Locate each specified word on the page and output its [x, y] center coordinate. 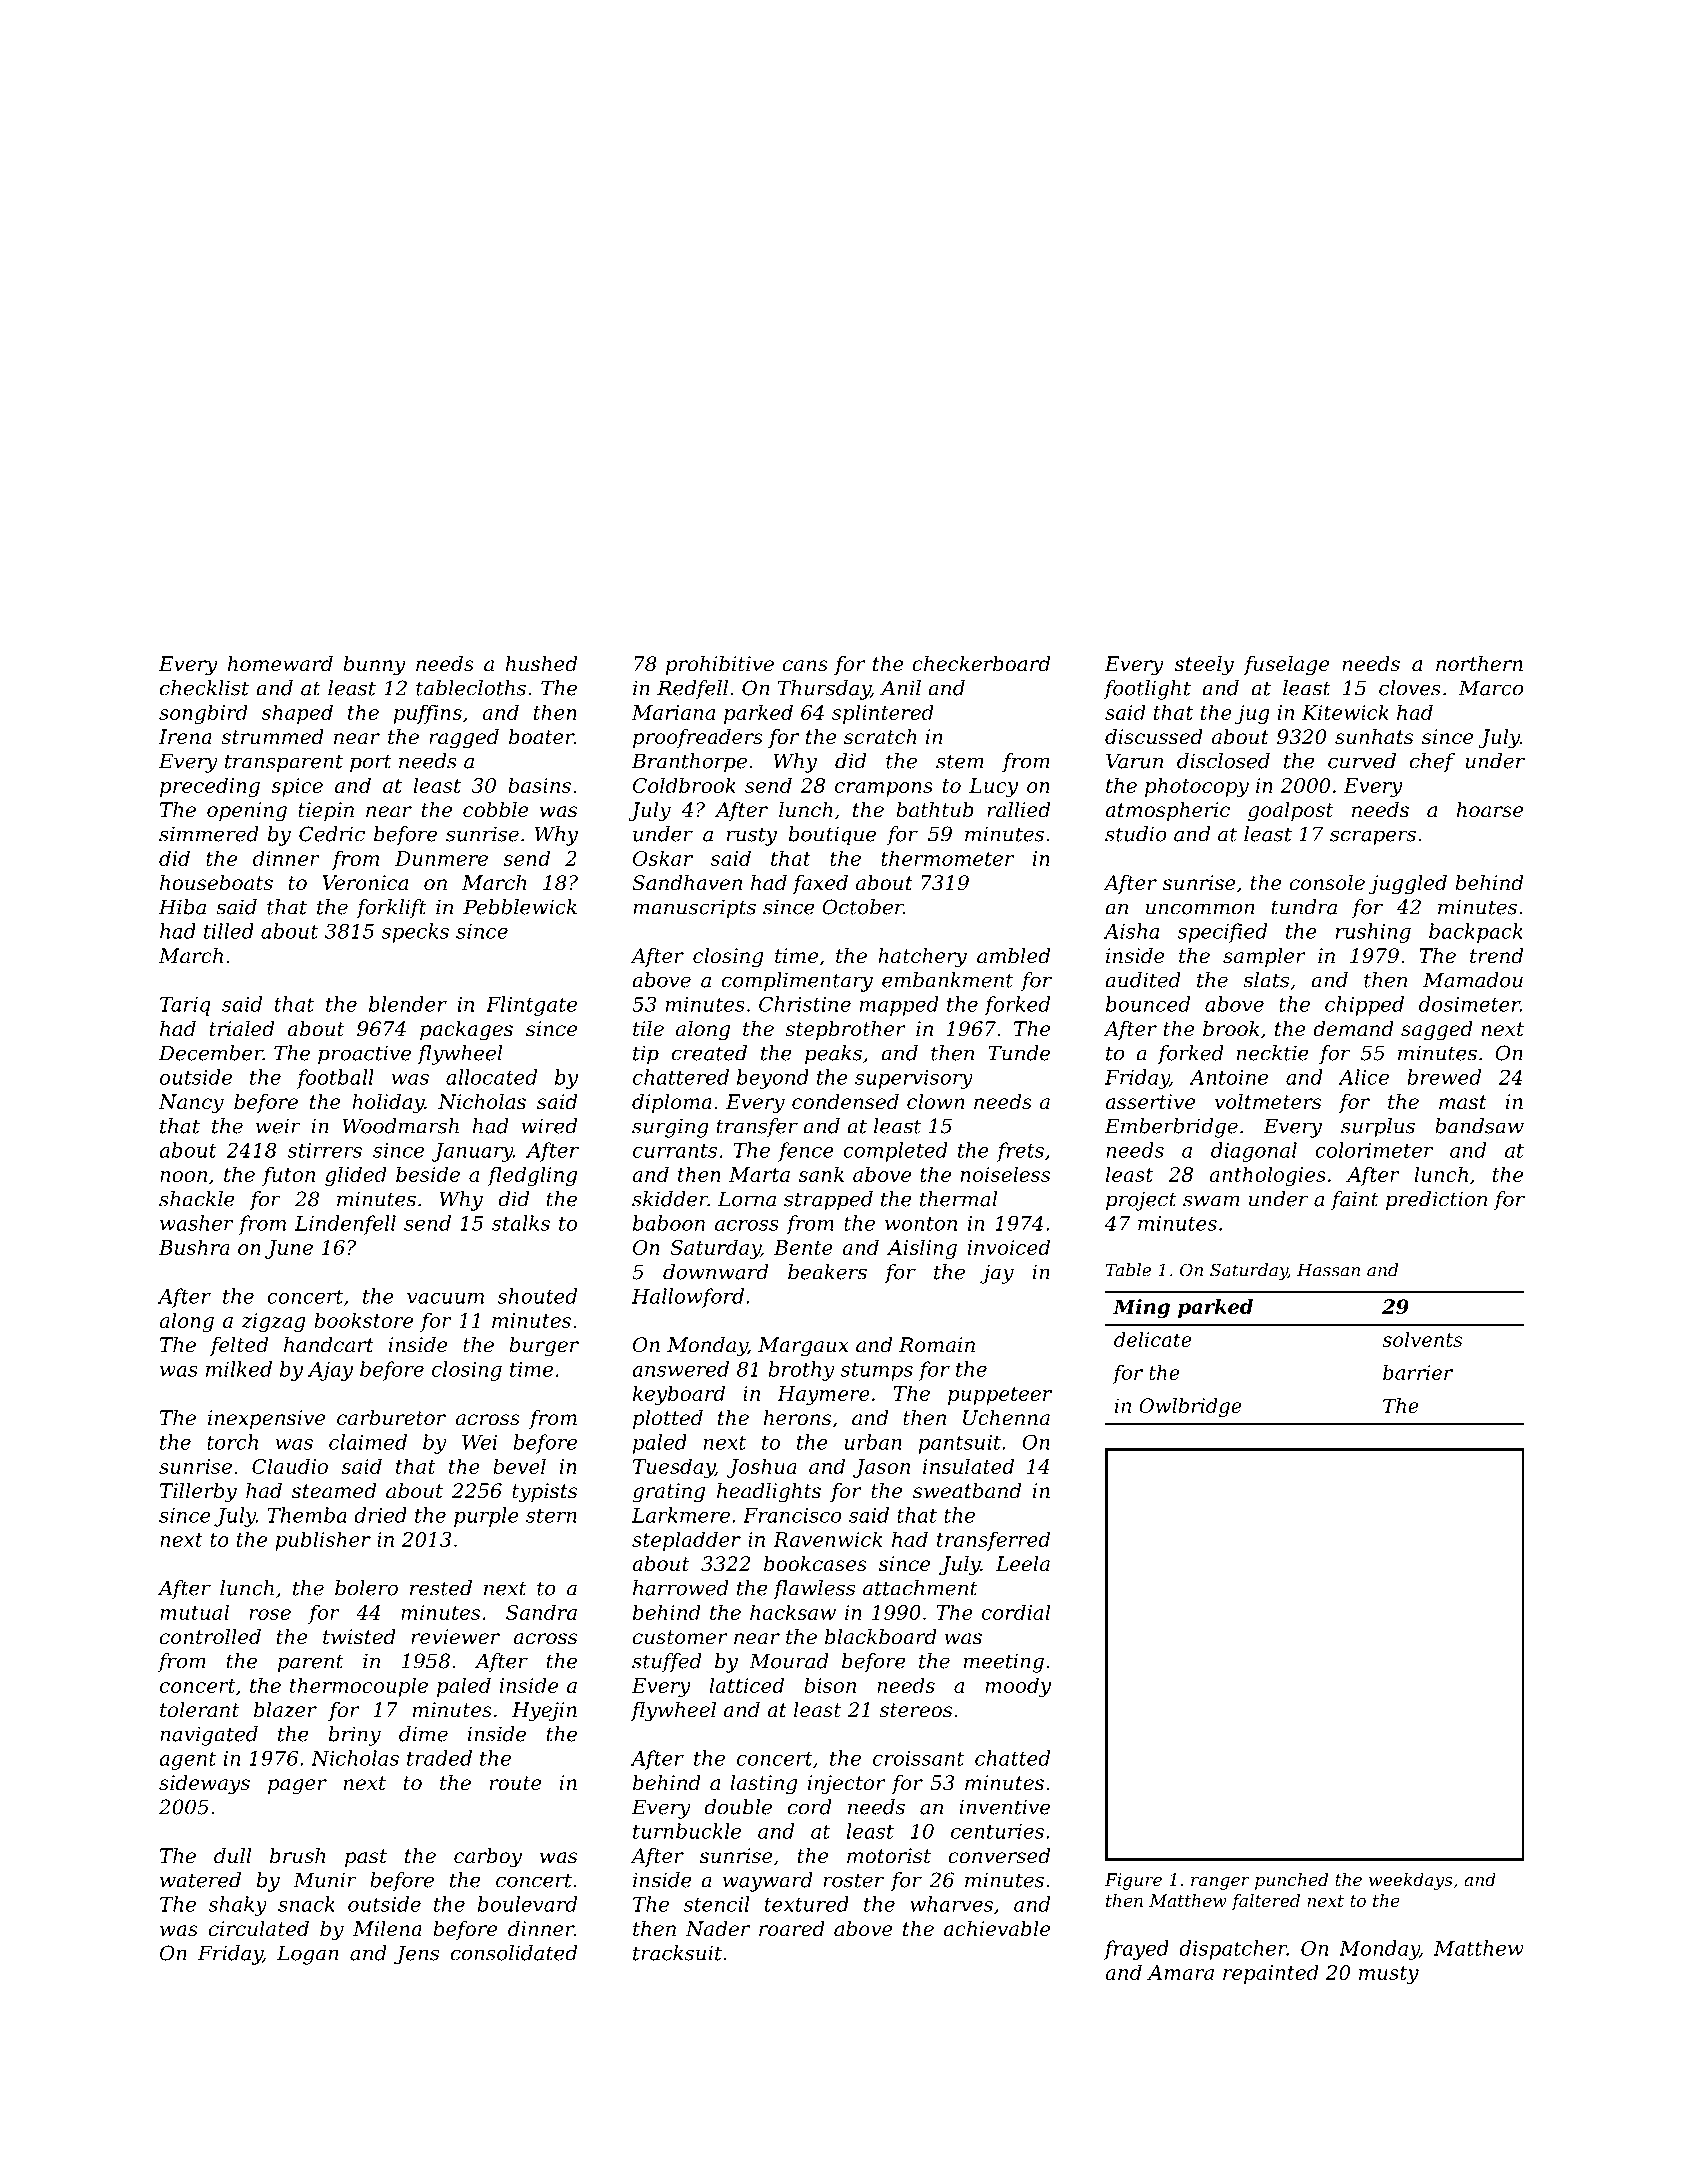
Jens [416, 1955]
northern [1479, 664]
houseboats [216, 883]
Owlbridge [1190, 1407]
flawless [814, 1589]
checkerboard [981, 664]
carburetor [391, 1418]
